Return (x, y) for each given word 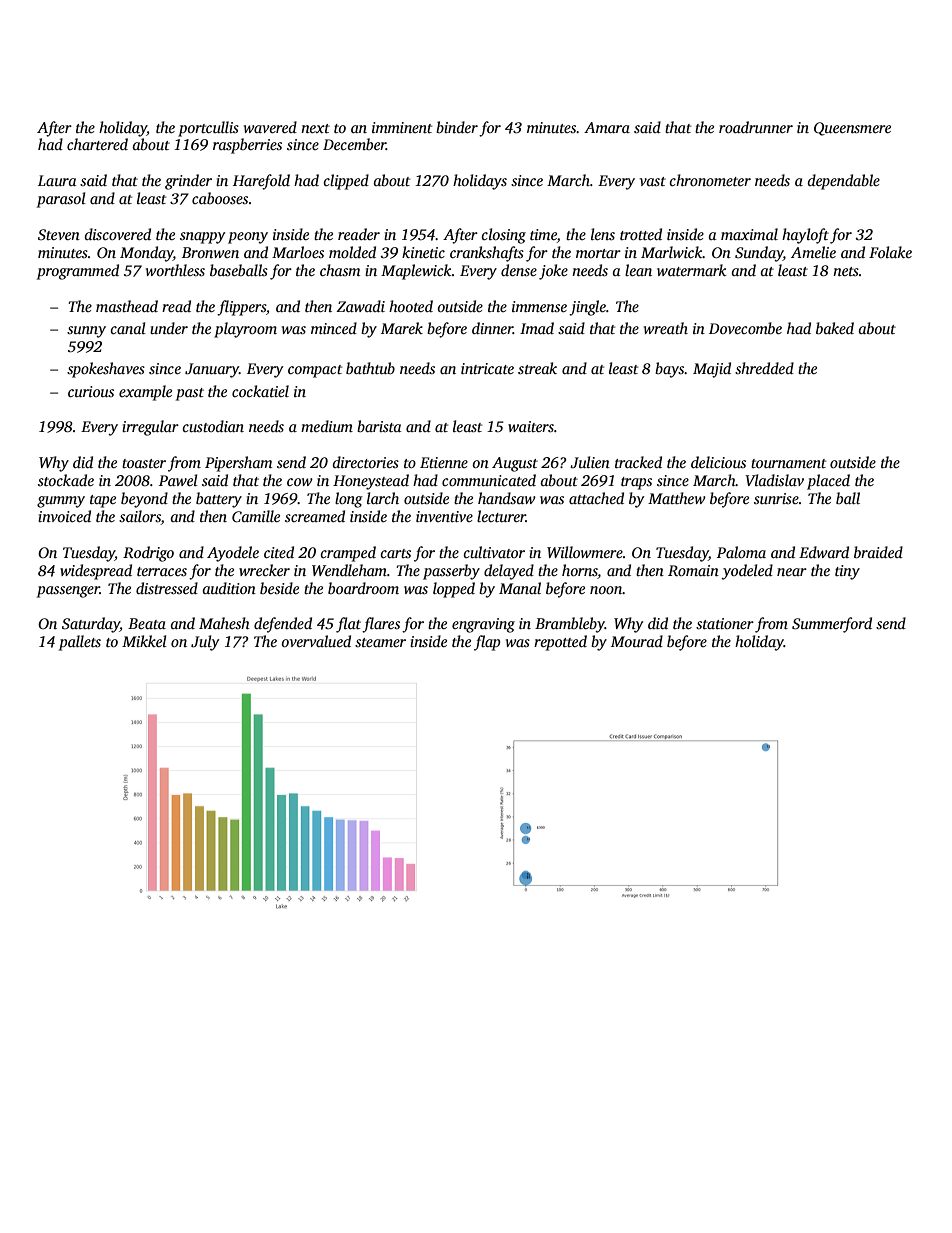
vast (652, 181)
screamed (315, 516)
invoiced (64, 516)
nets (846, 271)
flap (487, 643)
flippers (241, 308)
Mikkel (144, 641)
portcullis (208, 129)
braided (878, 552)
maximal (749, 234)
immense (539, 306)
